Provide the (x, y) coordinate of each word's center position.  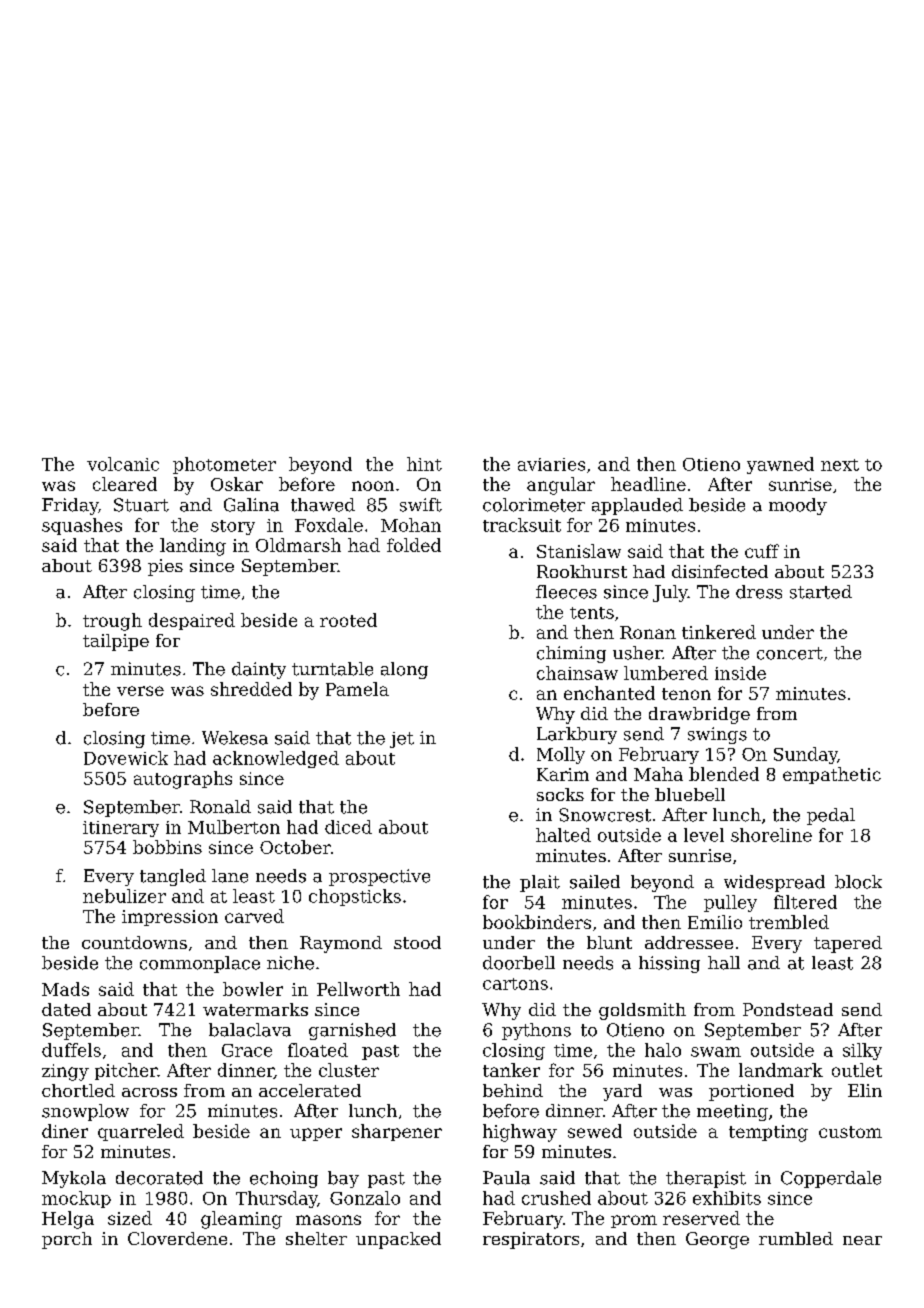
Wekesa (235, 738)
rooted (348, 620)
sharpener (397, 1132)
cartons (515, 984)
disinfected (720, 571)
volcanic (123, 464)
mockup (76, 1199)
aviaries (551, 464)
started (821, 592)
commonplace (200, 964)
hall (724, 963)
